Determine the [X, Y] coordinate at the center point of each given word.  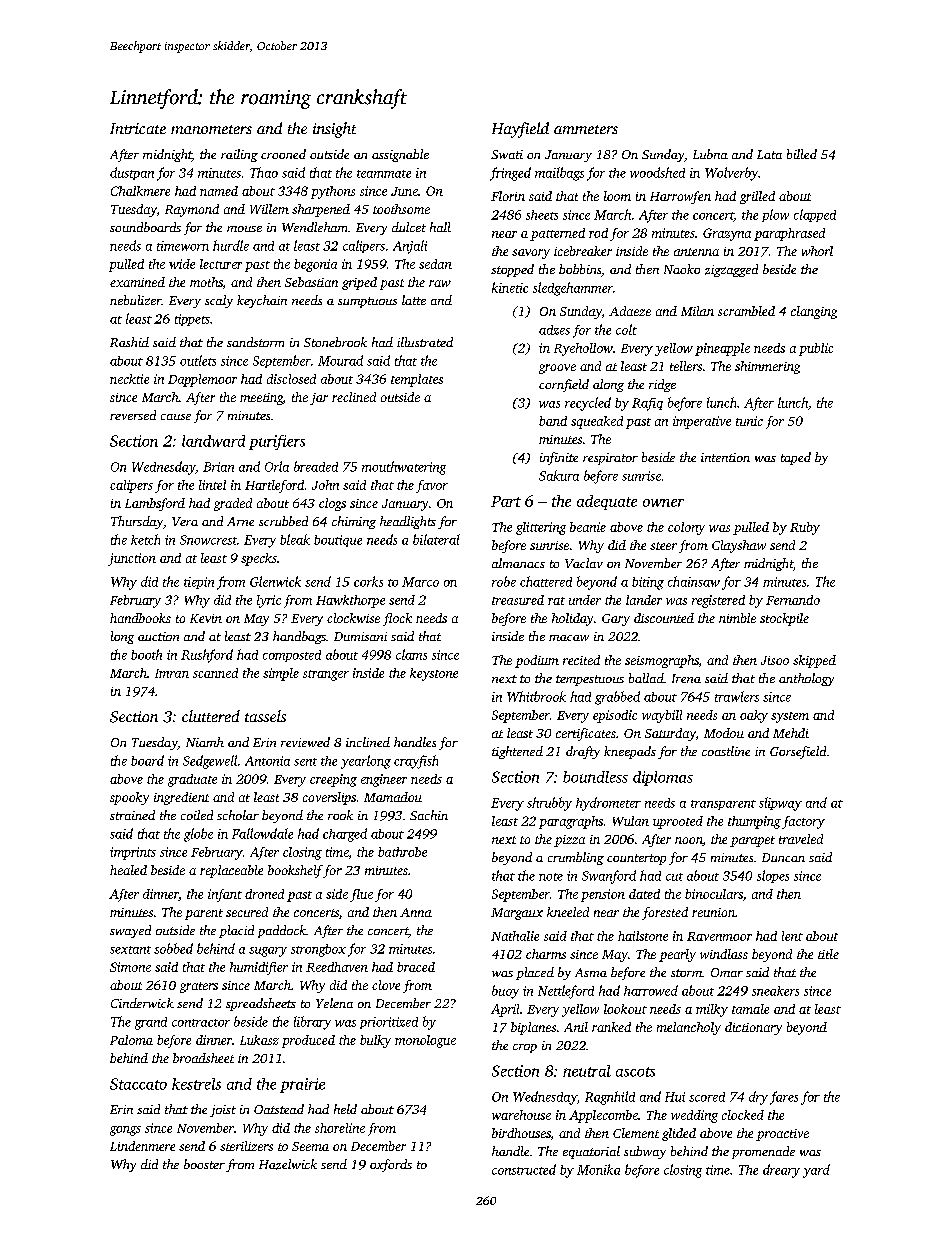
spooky [129, 798]
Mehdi [791, 733]
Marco [420, 582]
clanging [814, 312]
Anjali [410, 247]
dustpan [132, 173]
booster [204, 1164]
